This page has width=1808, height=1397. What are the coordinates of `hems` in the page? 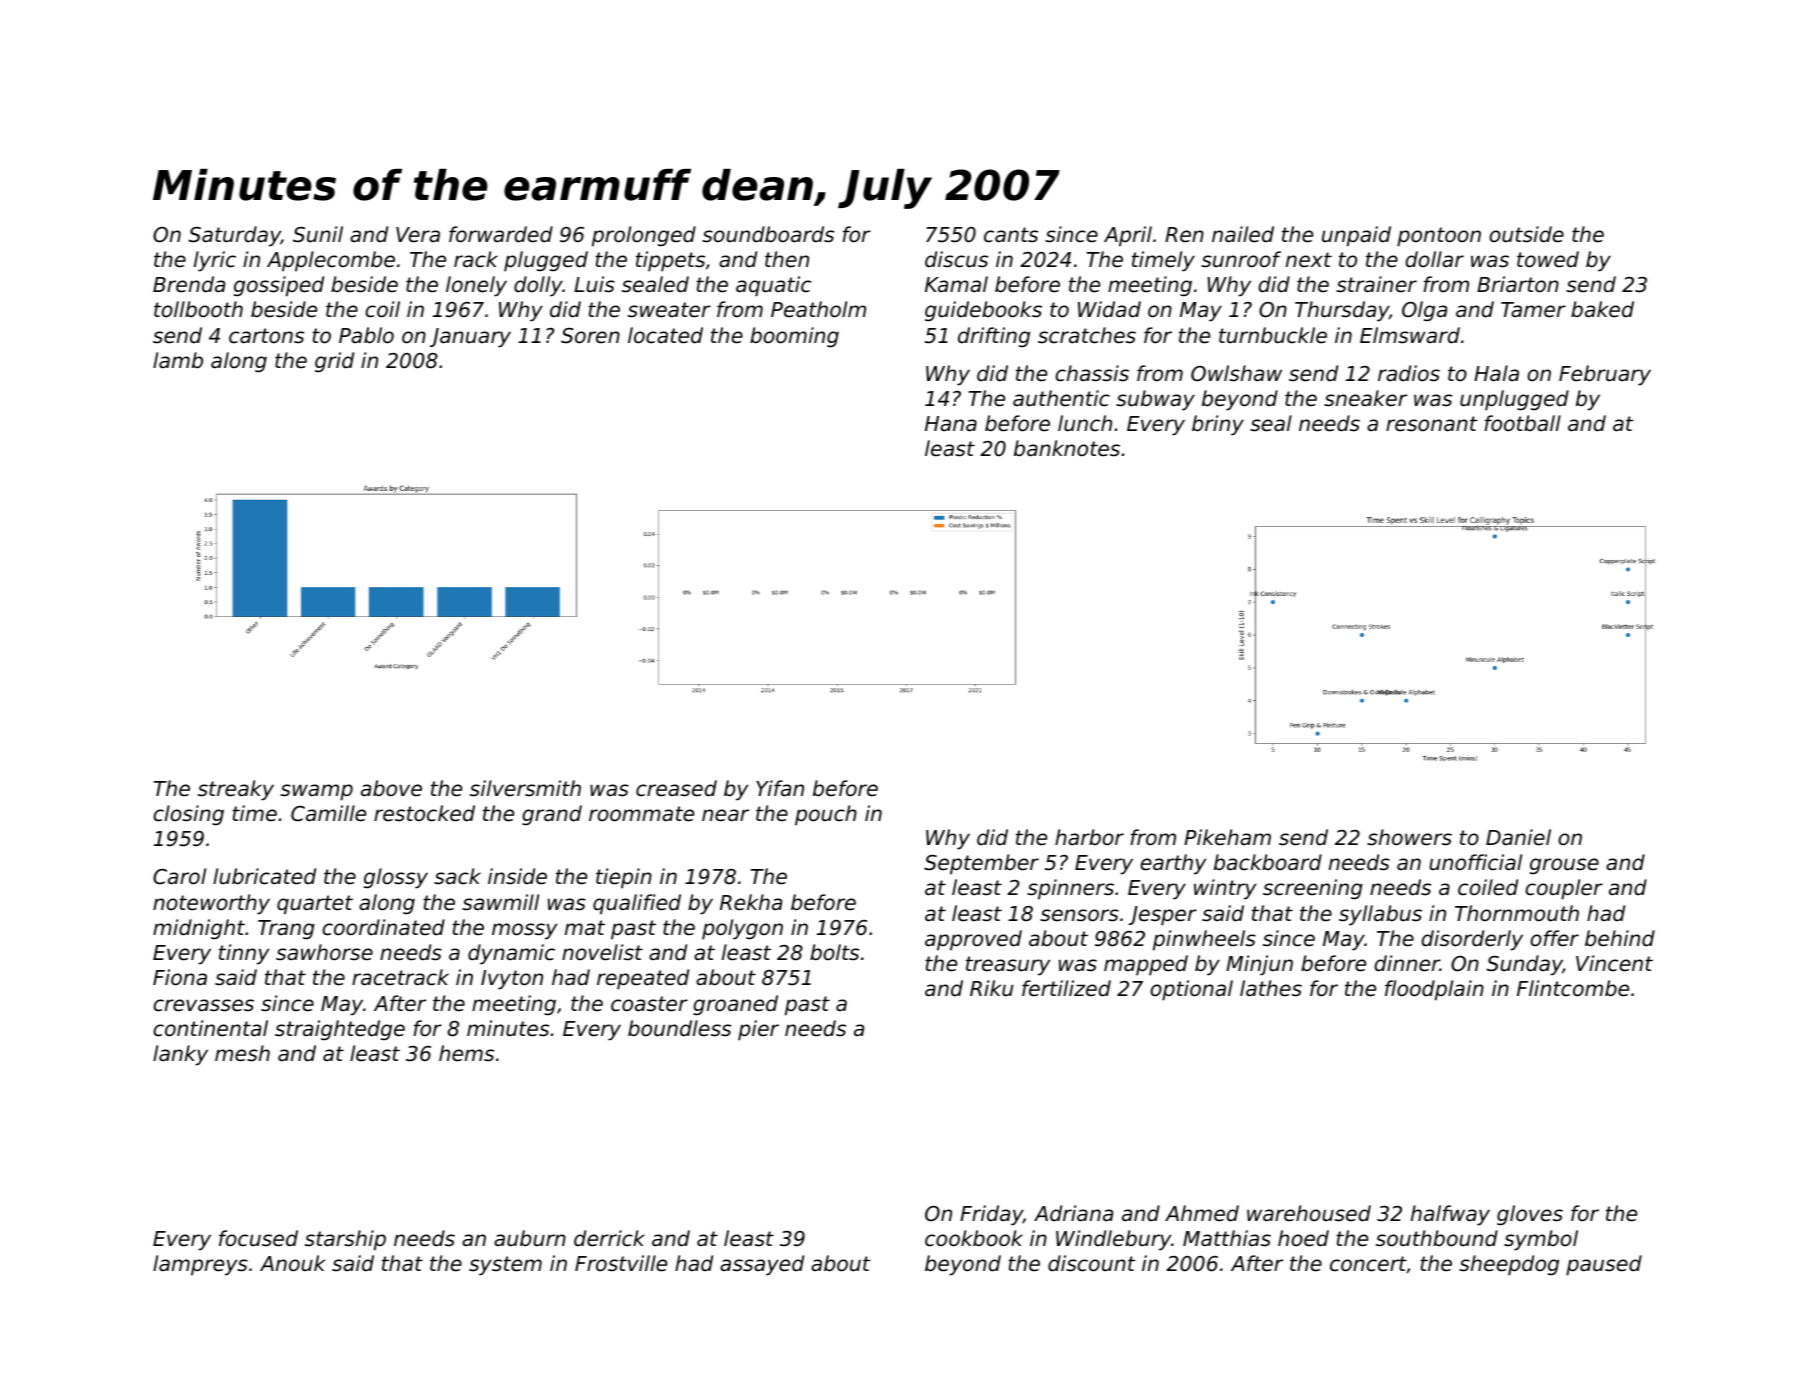 It's located at (466, 1053).
